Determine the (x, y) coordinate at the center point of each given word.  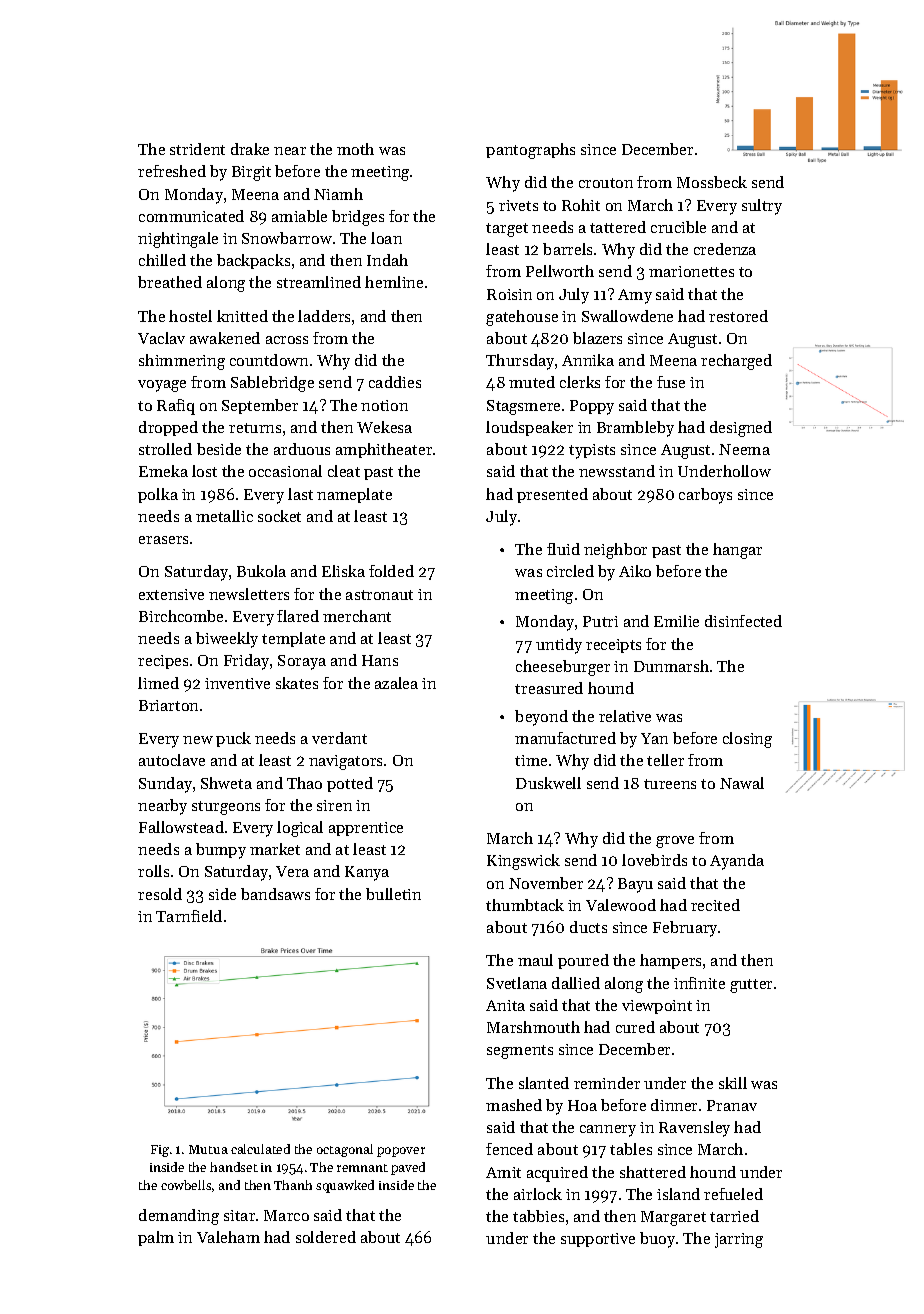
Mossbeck (712, 182)
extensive (171, 594)
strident (197, 149)
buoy (657, 1240)
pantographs (530, 151)
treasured (549, 688)
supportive (598, 1240)
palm (156, 1238)
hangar (737, 551)
